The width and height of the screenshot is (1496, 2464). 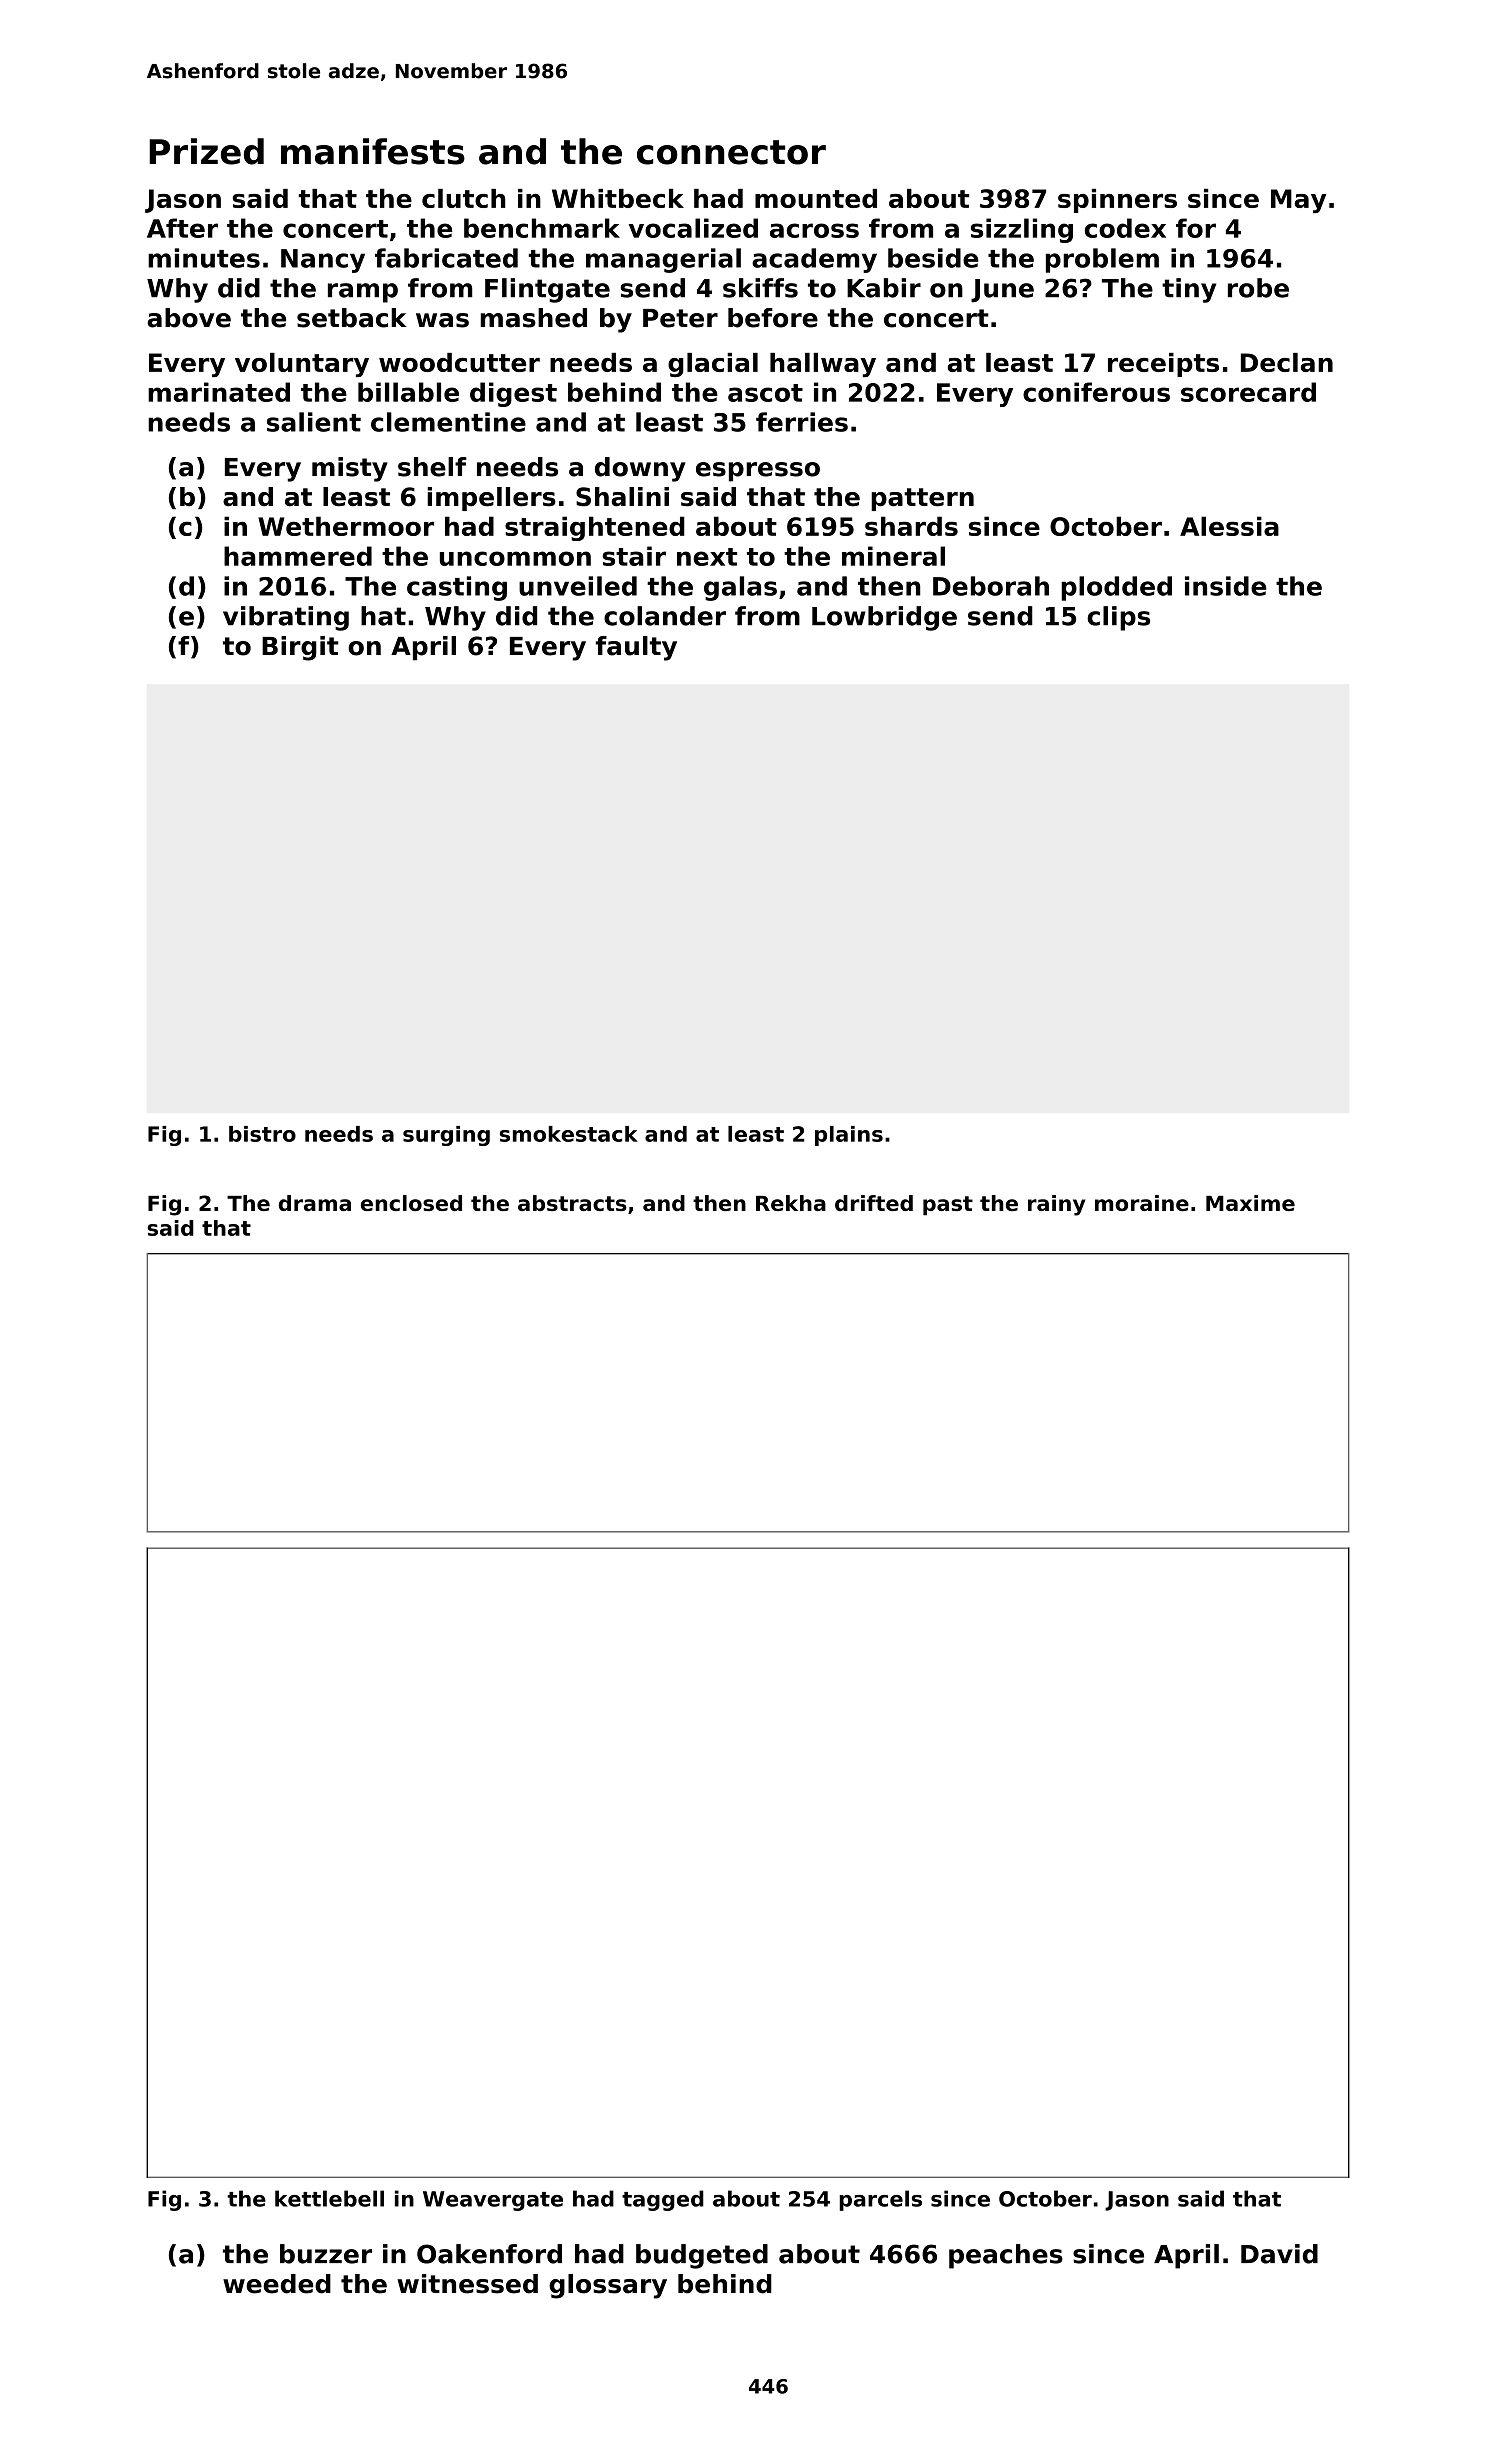 I want to click on Maxime, so click(x=1250, y=1203).
